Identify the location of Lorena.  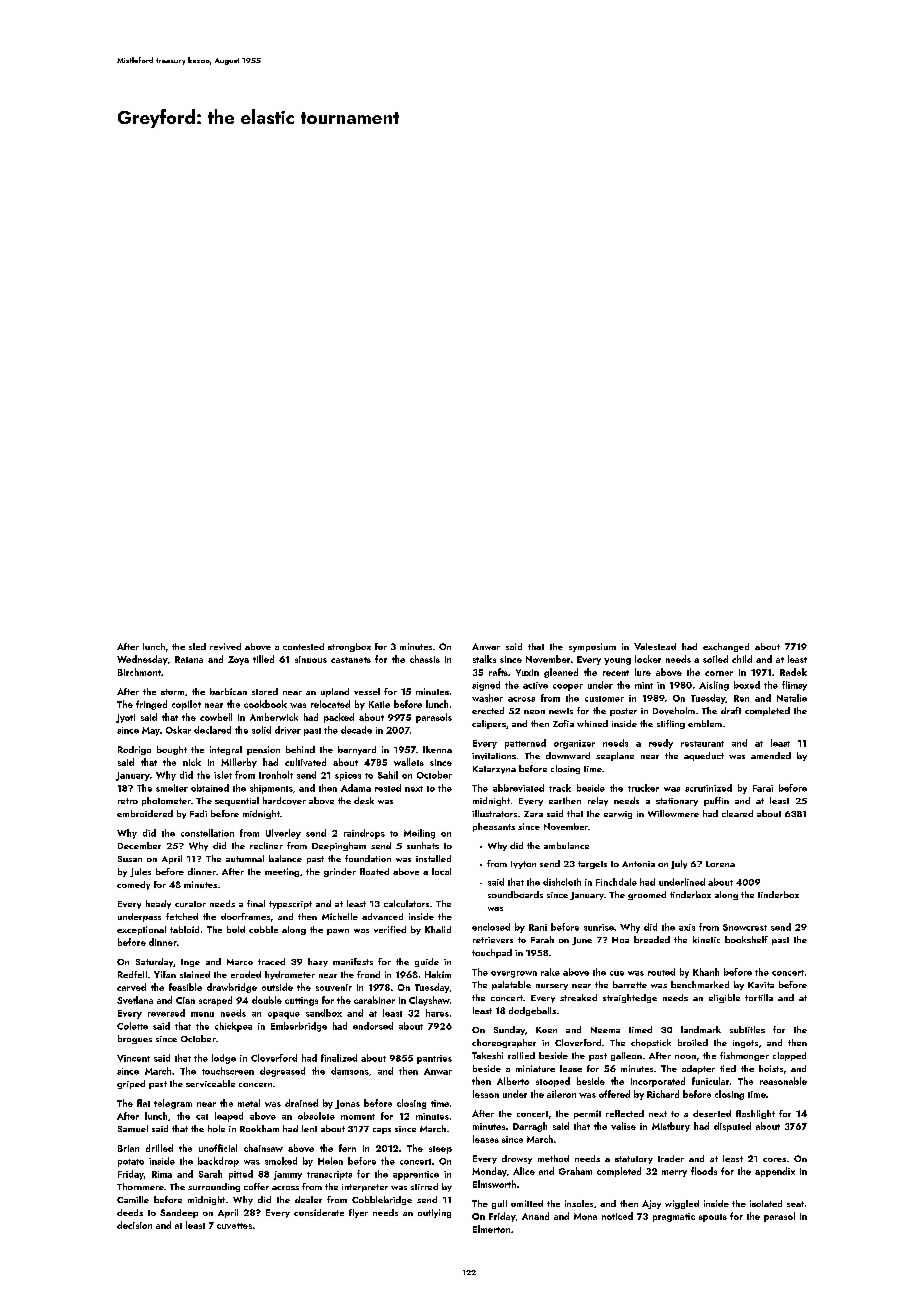
(720, 864).
